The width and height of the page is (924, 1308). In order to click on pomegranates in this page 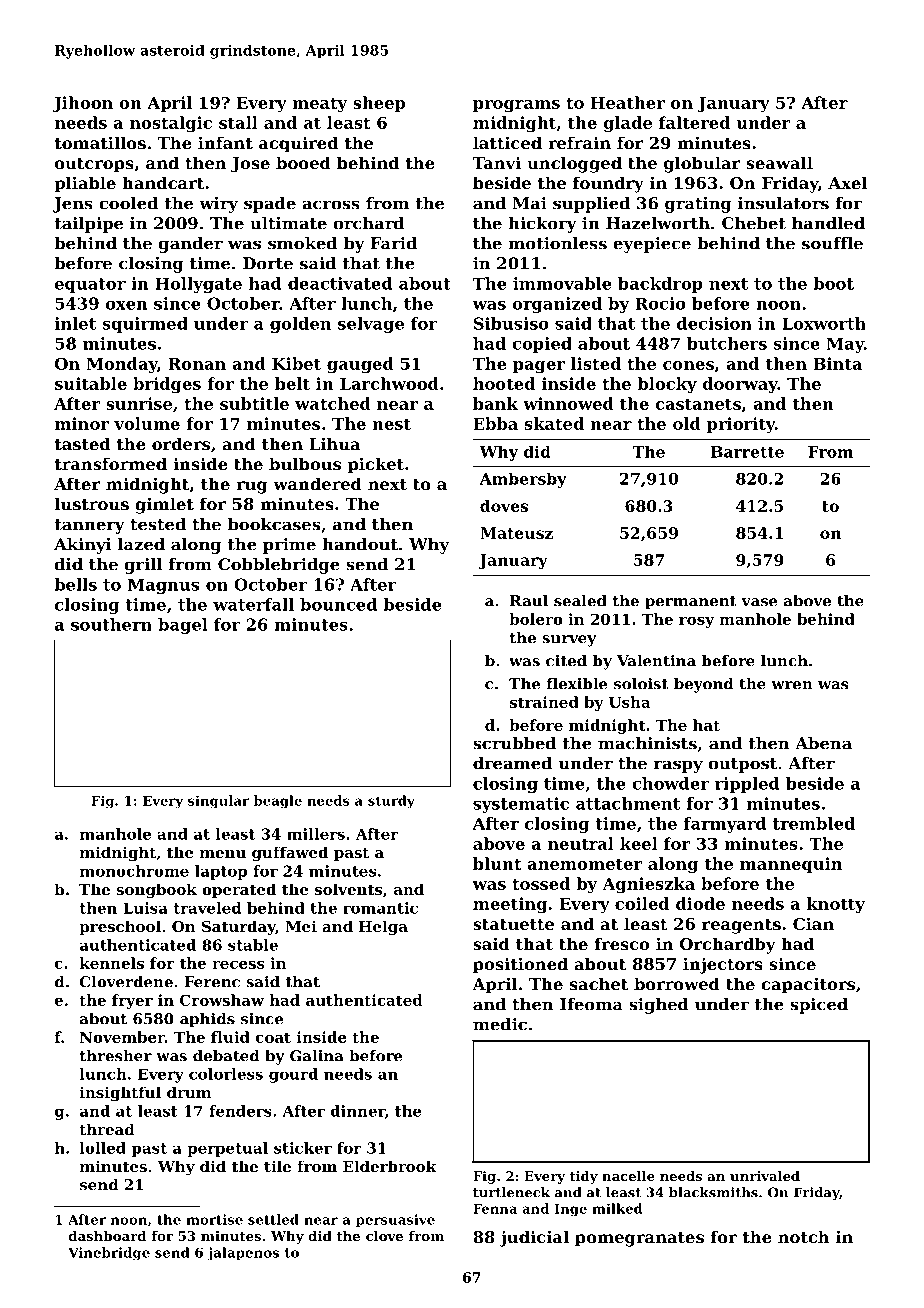, I will do `click(639, 1239)`.
